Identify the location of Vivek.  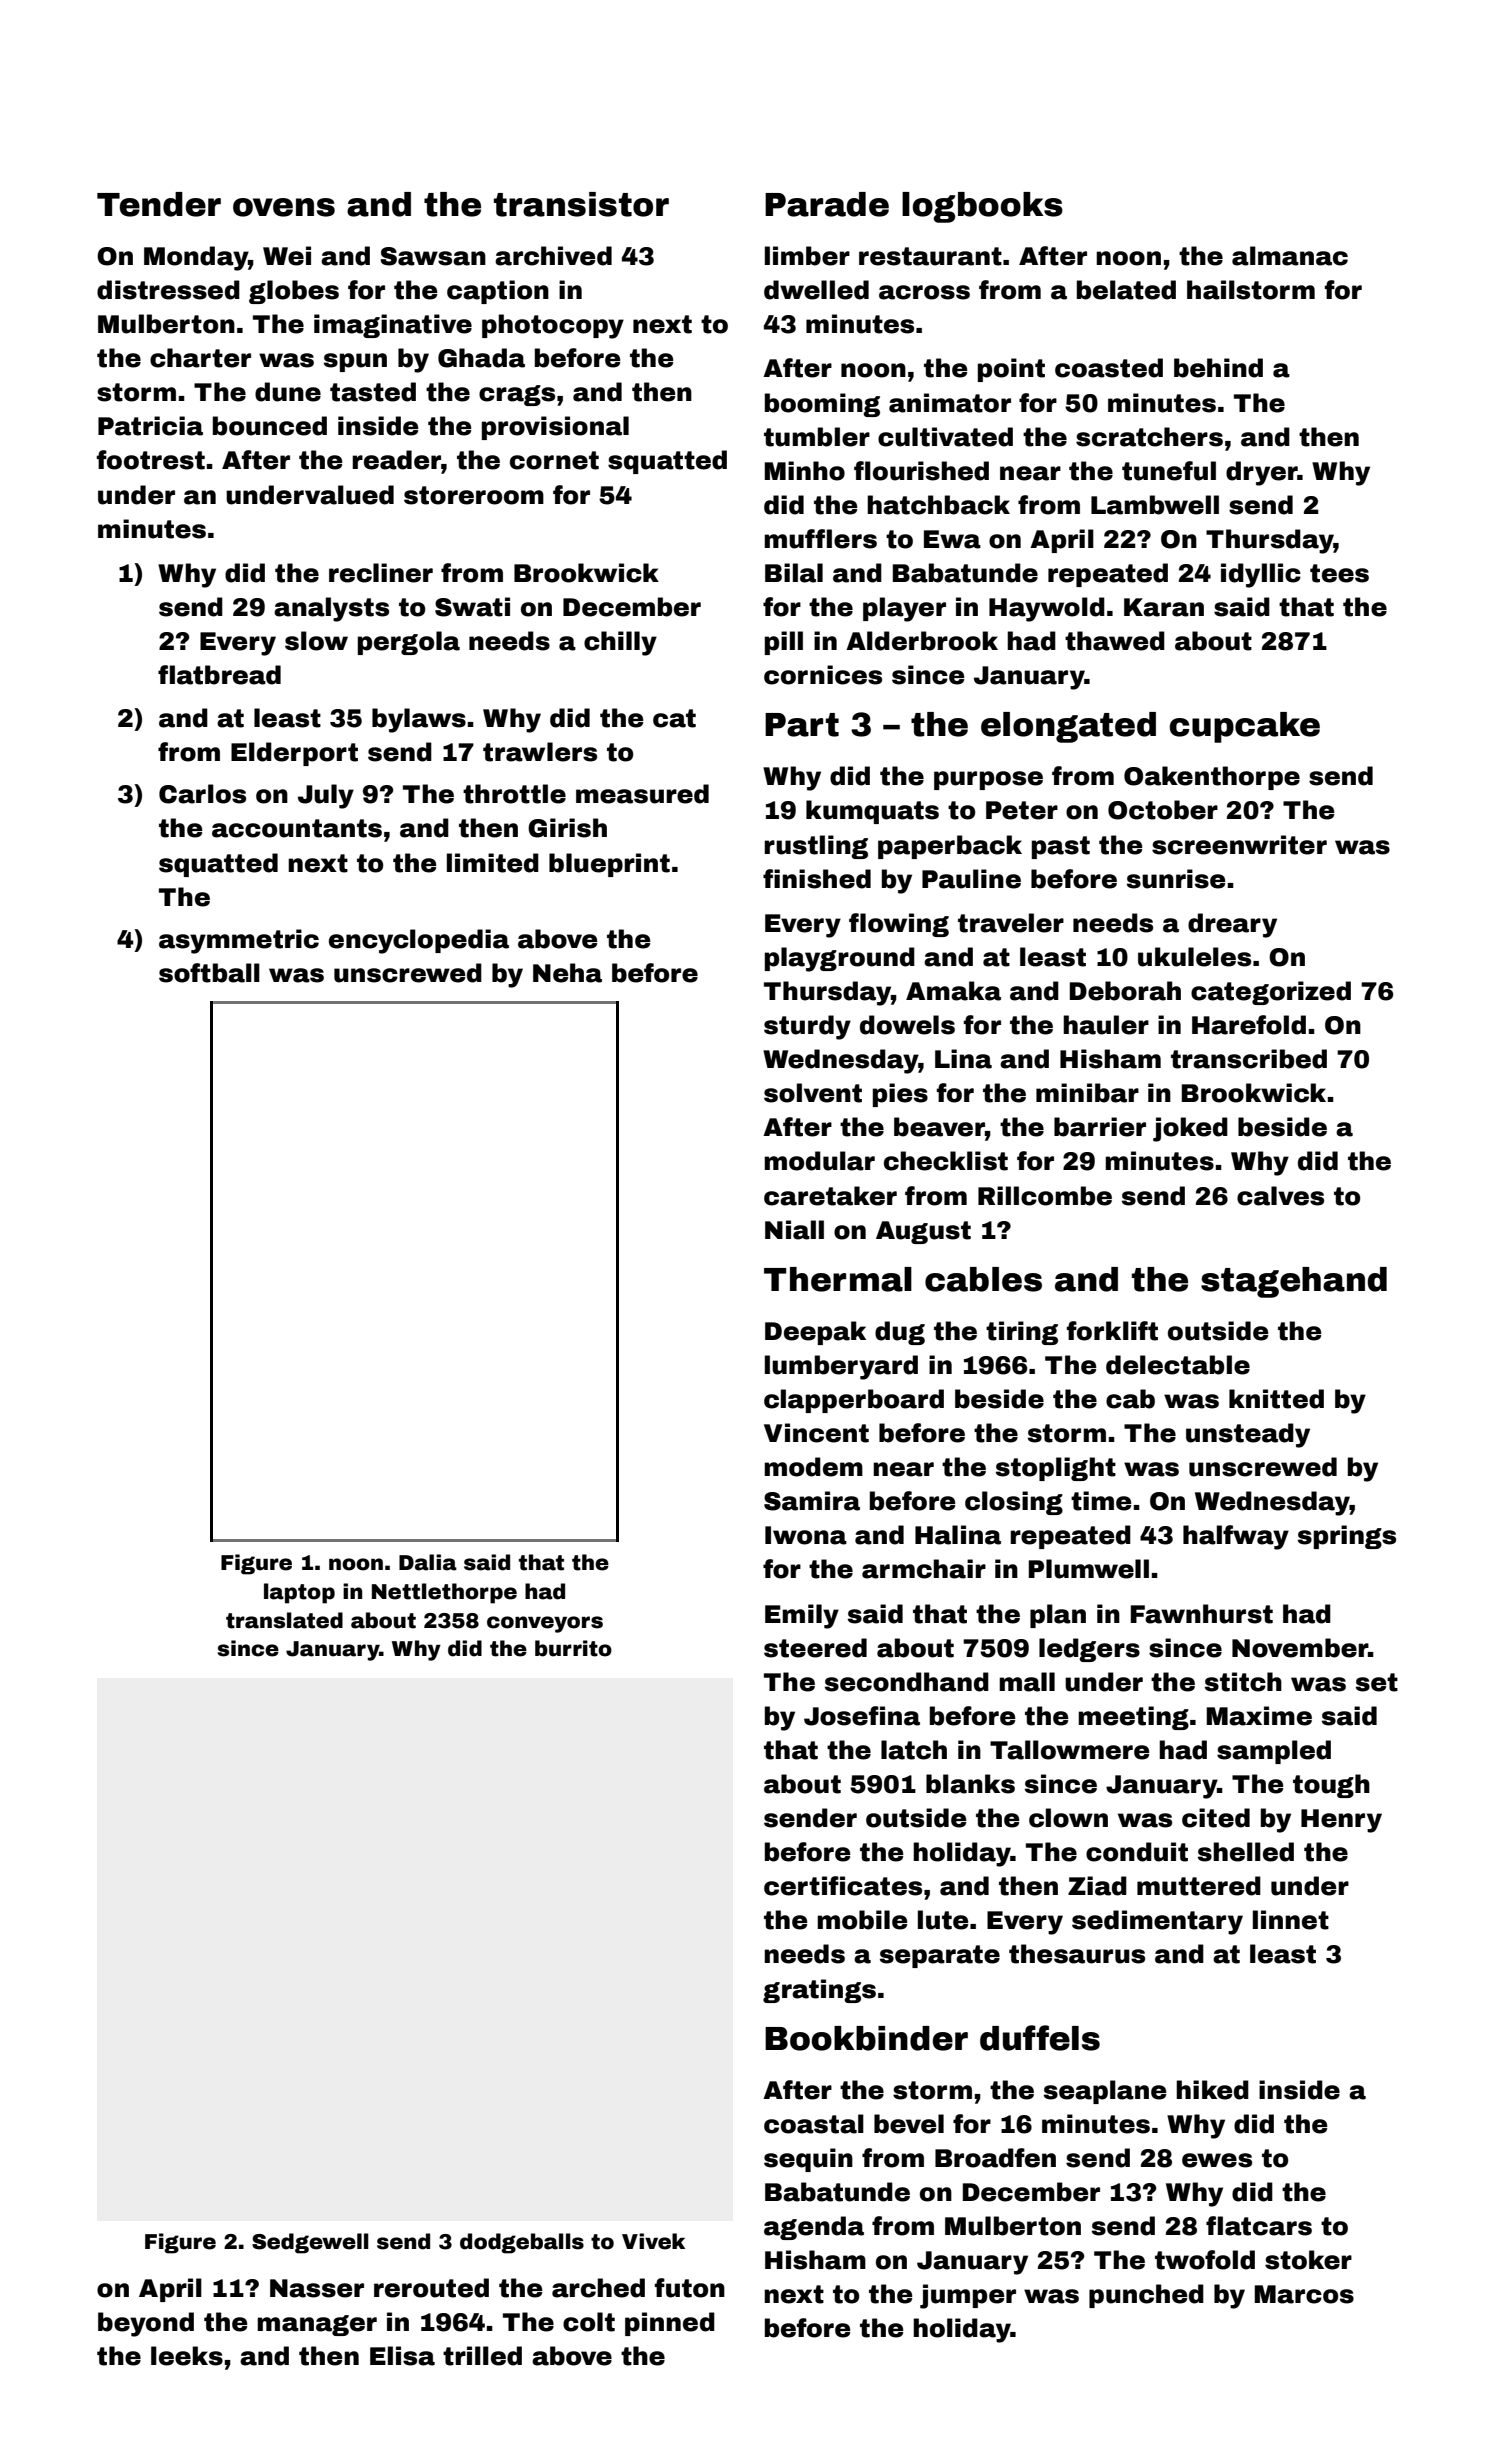
(653, 2241).
